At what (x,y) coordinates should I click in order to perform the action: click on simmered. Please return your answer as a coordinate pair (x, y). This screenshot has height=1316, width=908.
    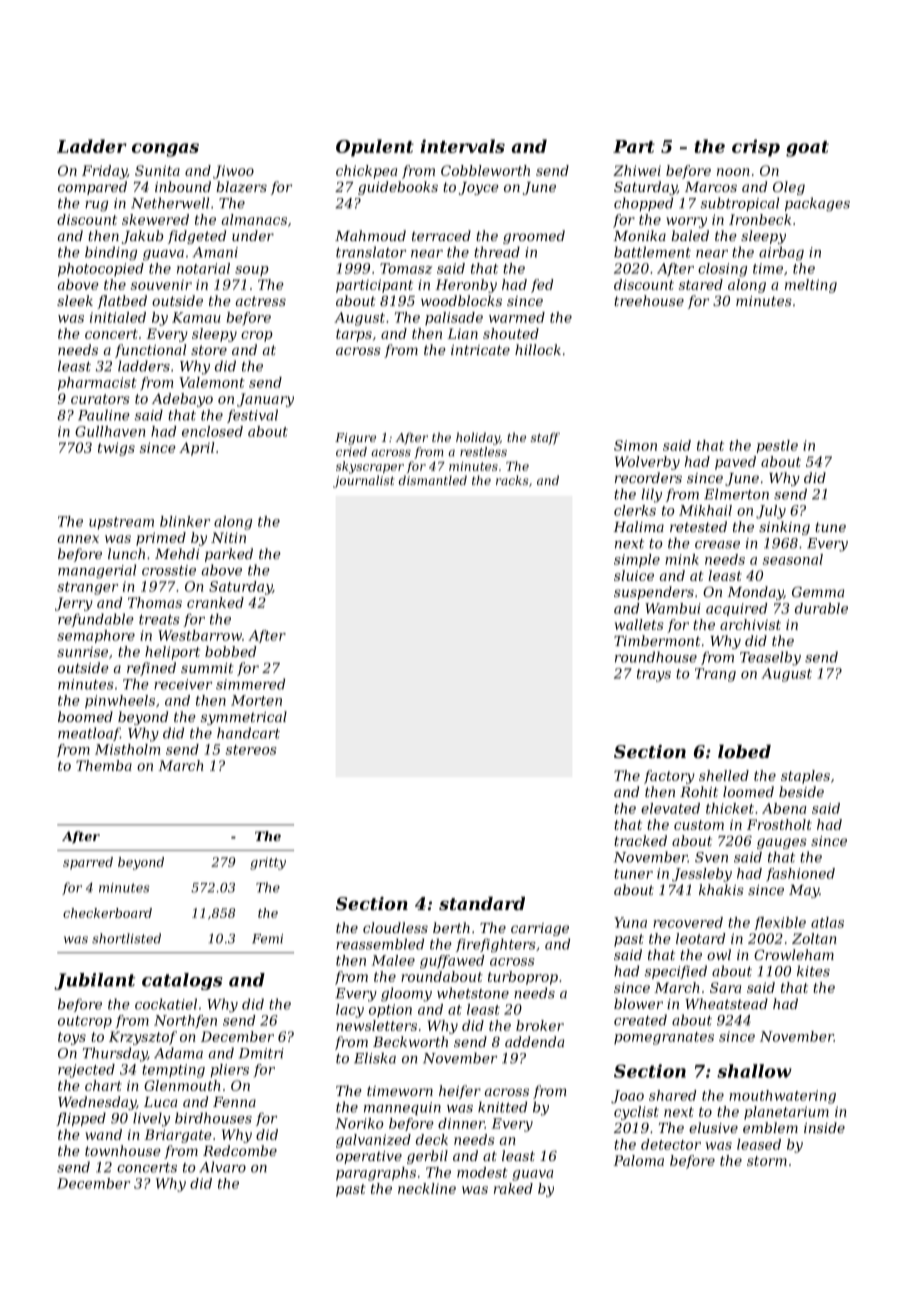
    Looking at the image, I should click on (250, 684).
